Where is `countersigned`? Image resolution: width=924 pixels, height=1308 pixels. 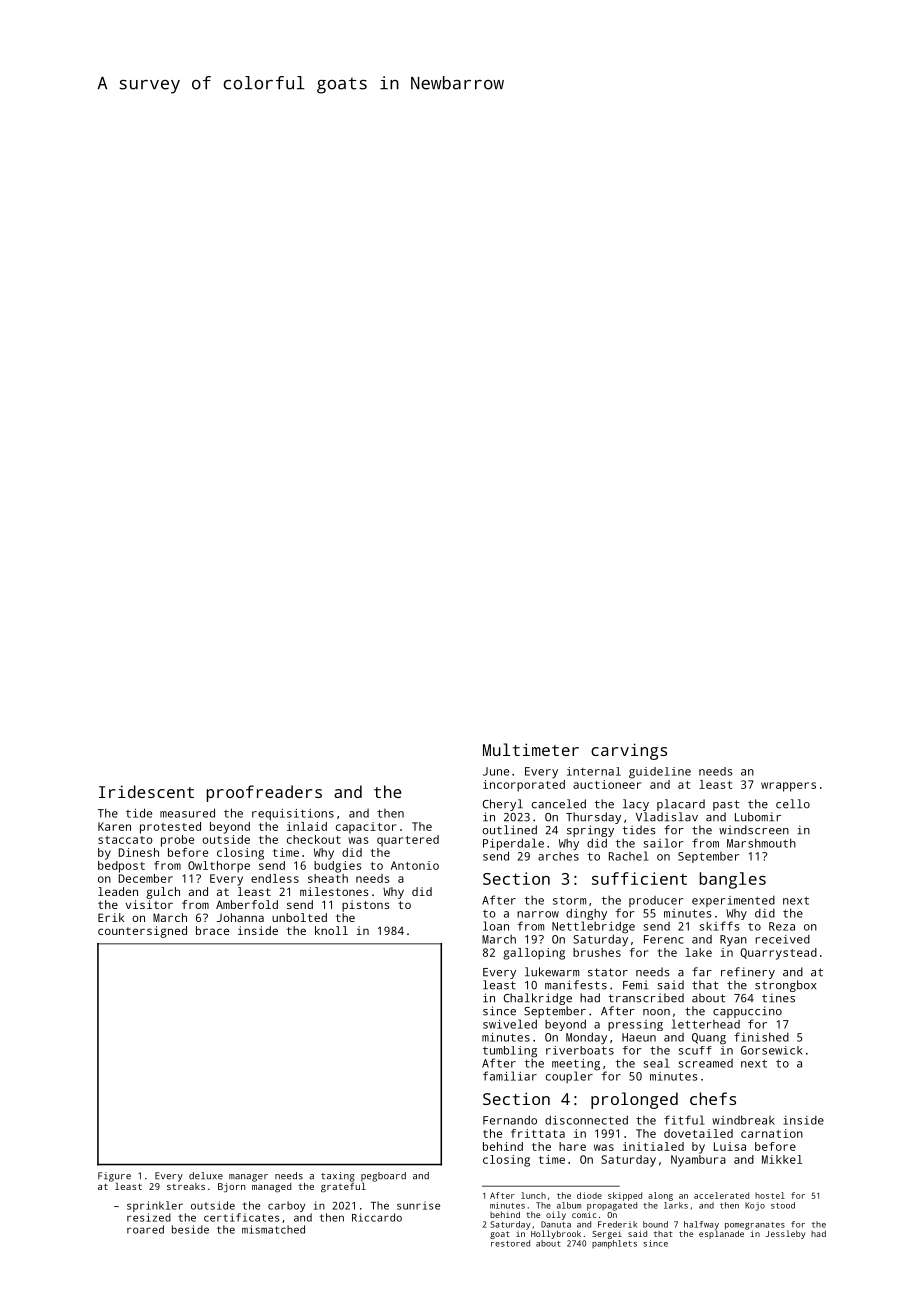 countersigned is located at coordinates (142, 932).
